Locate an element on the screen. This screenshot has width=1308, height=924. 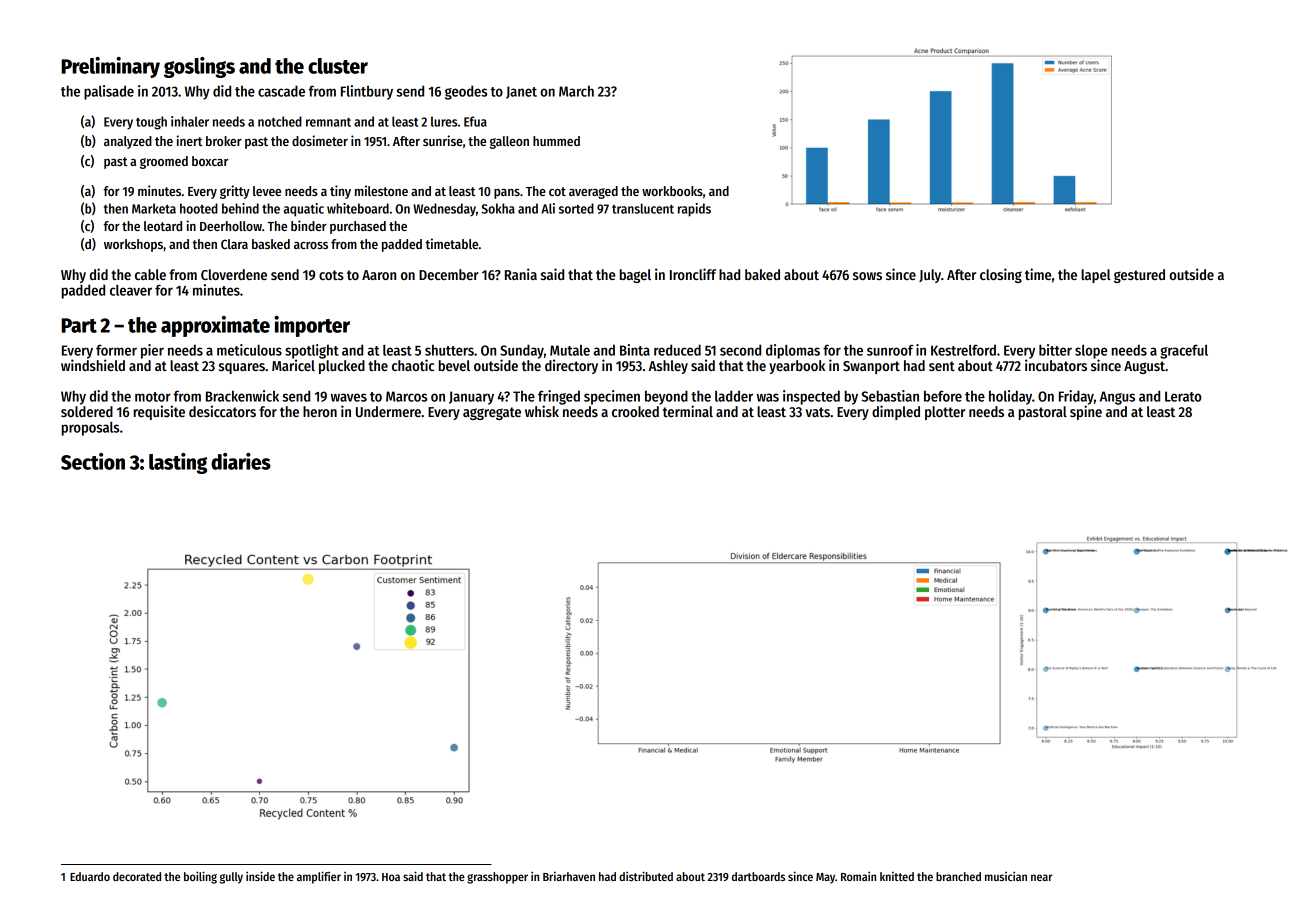
Janet is located at coordinates (521, 92).
